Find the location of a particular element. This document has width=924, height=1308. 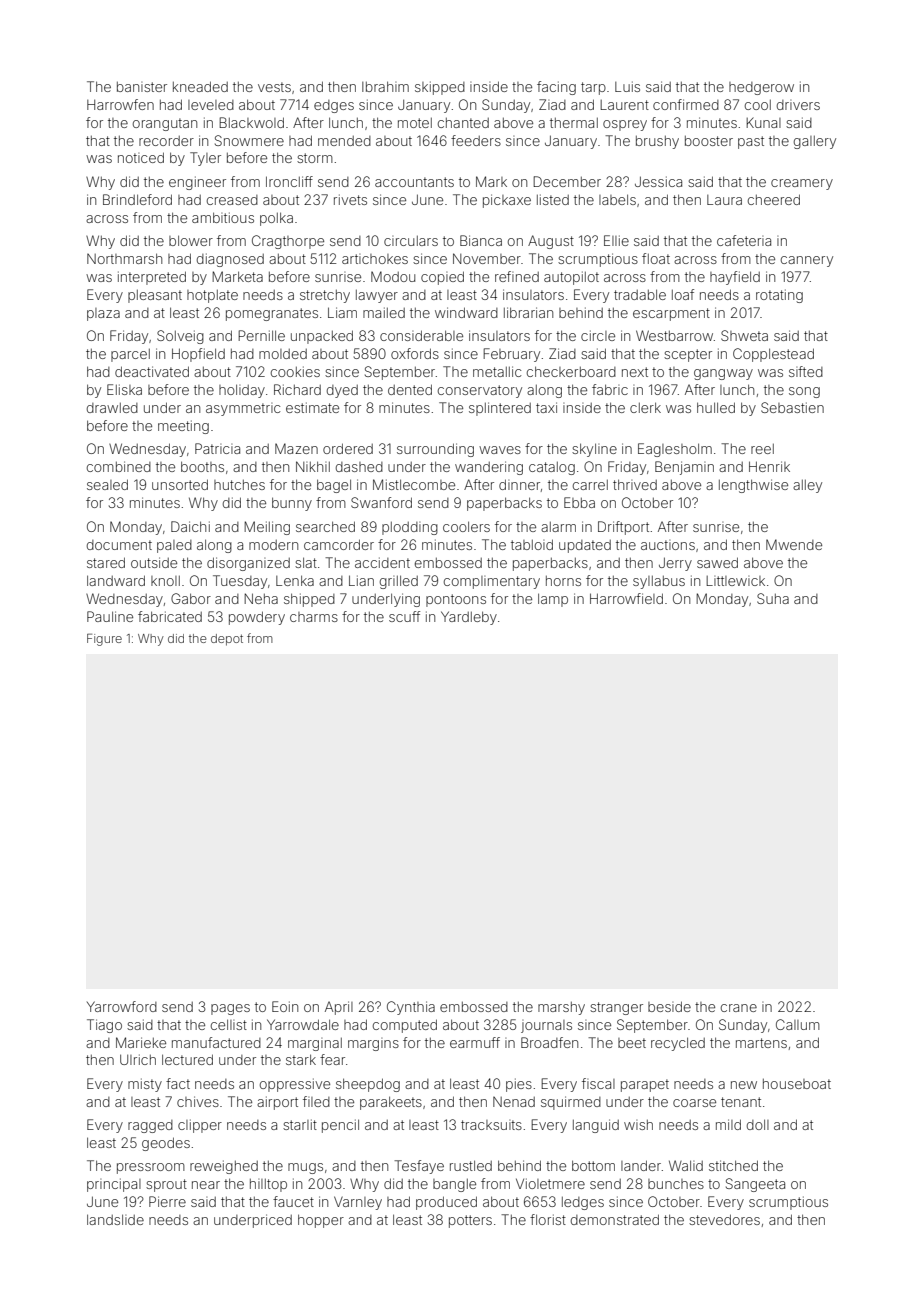

scuff is located at coordinates (404, 616).
